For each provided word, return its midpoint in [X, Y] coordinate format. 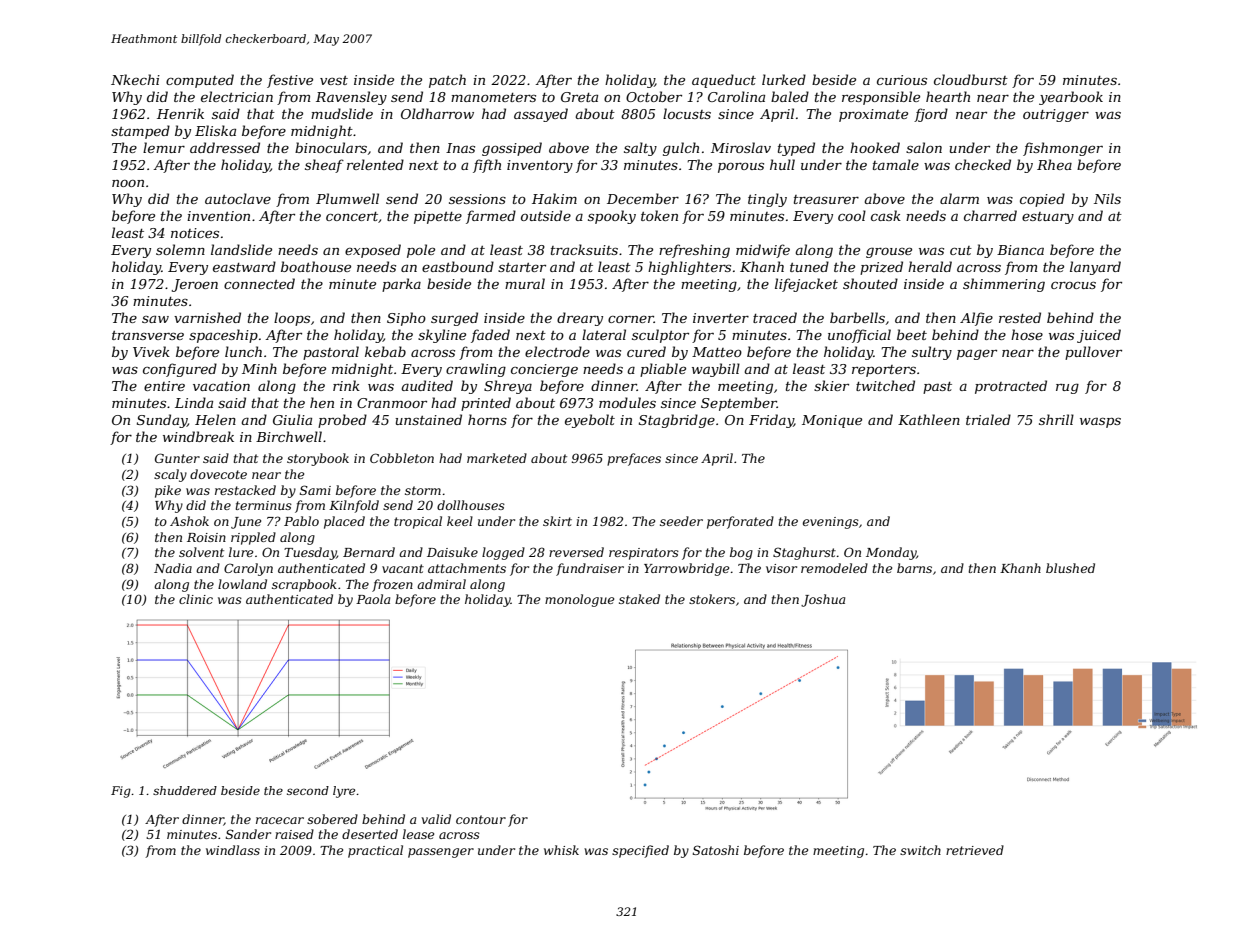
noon [128, 183]
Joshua [823, 600]
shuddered [185, 790]
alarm [959, 198]
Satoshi [716, 850]
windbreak [198, 436]
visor [781, 568]
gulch [681, 149]
